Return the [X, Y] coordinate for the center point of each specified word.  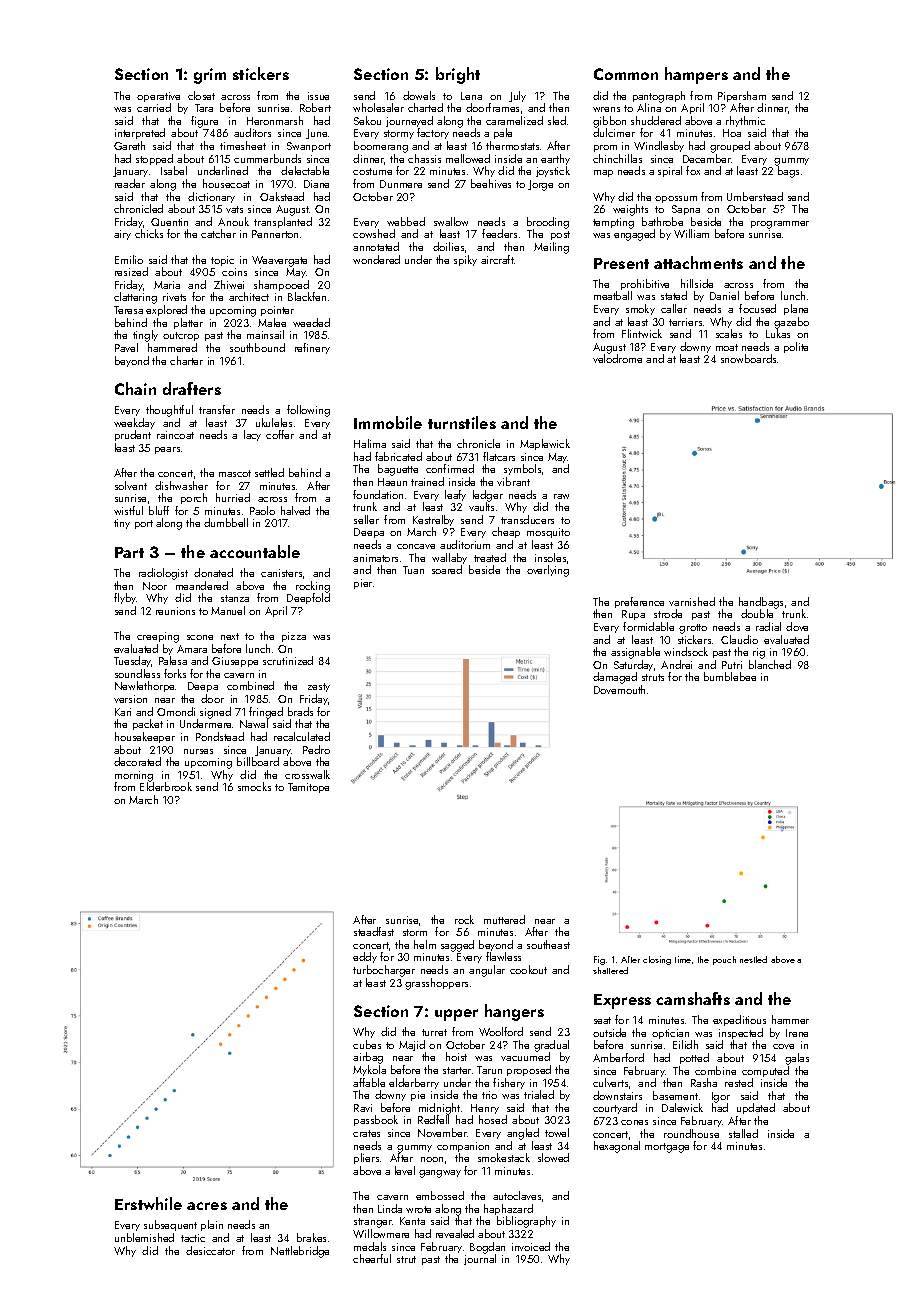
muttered [504, 919]
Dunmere [401, 184]
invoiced [531, 1246]
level [405, 1170]
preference [639, 602]
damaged [615, 678]
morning [134, 776]
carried [154, 107]
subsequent [170, 1225]
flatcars [499, 456]
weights [630, 210]
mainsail [265, 334]
